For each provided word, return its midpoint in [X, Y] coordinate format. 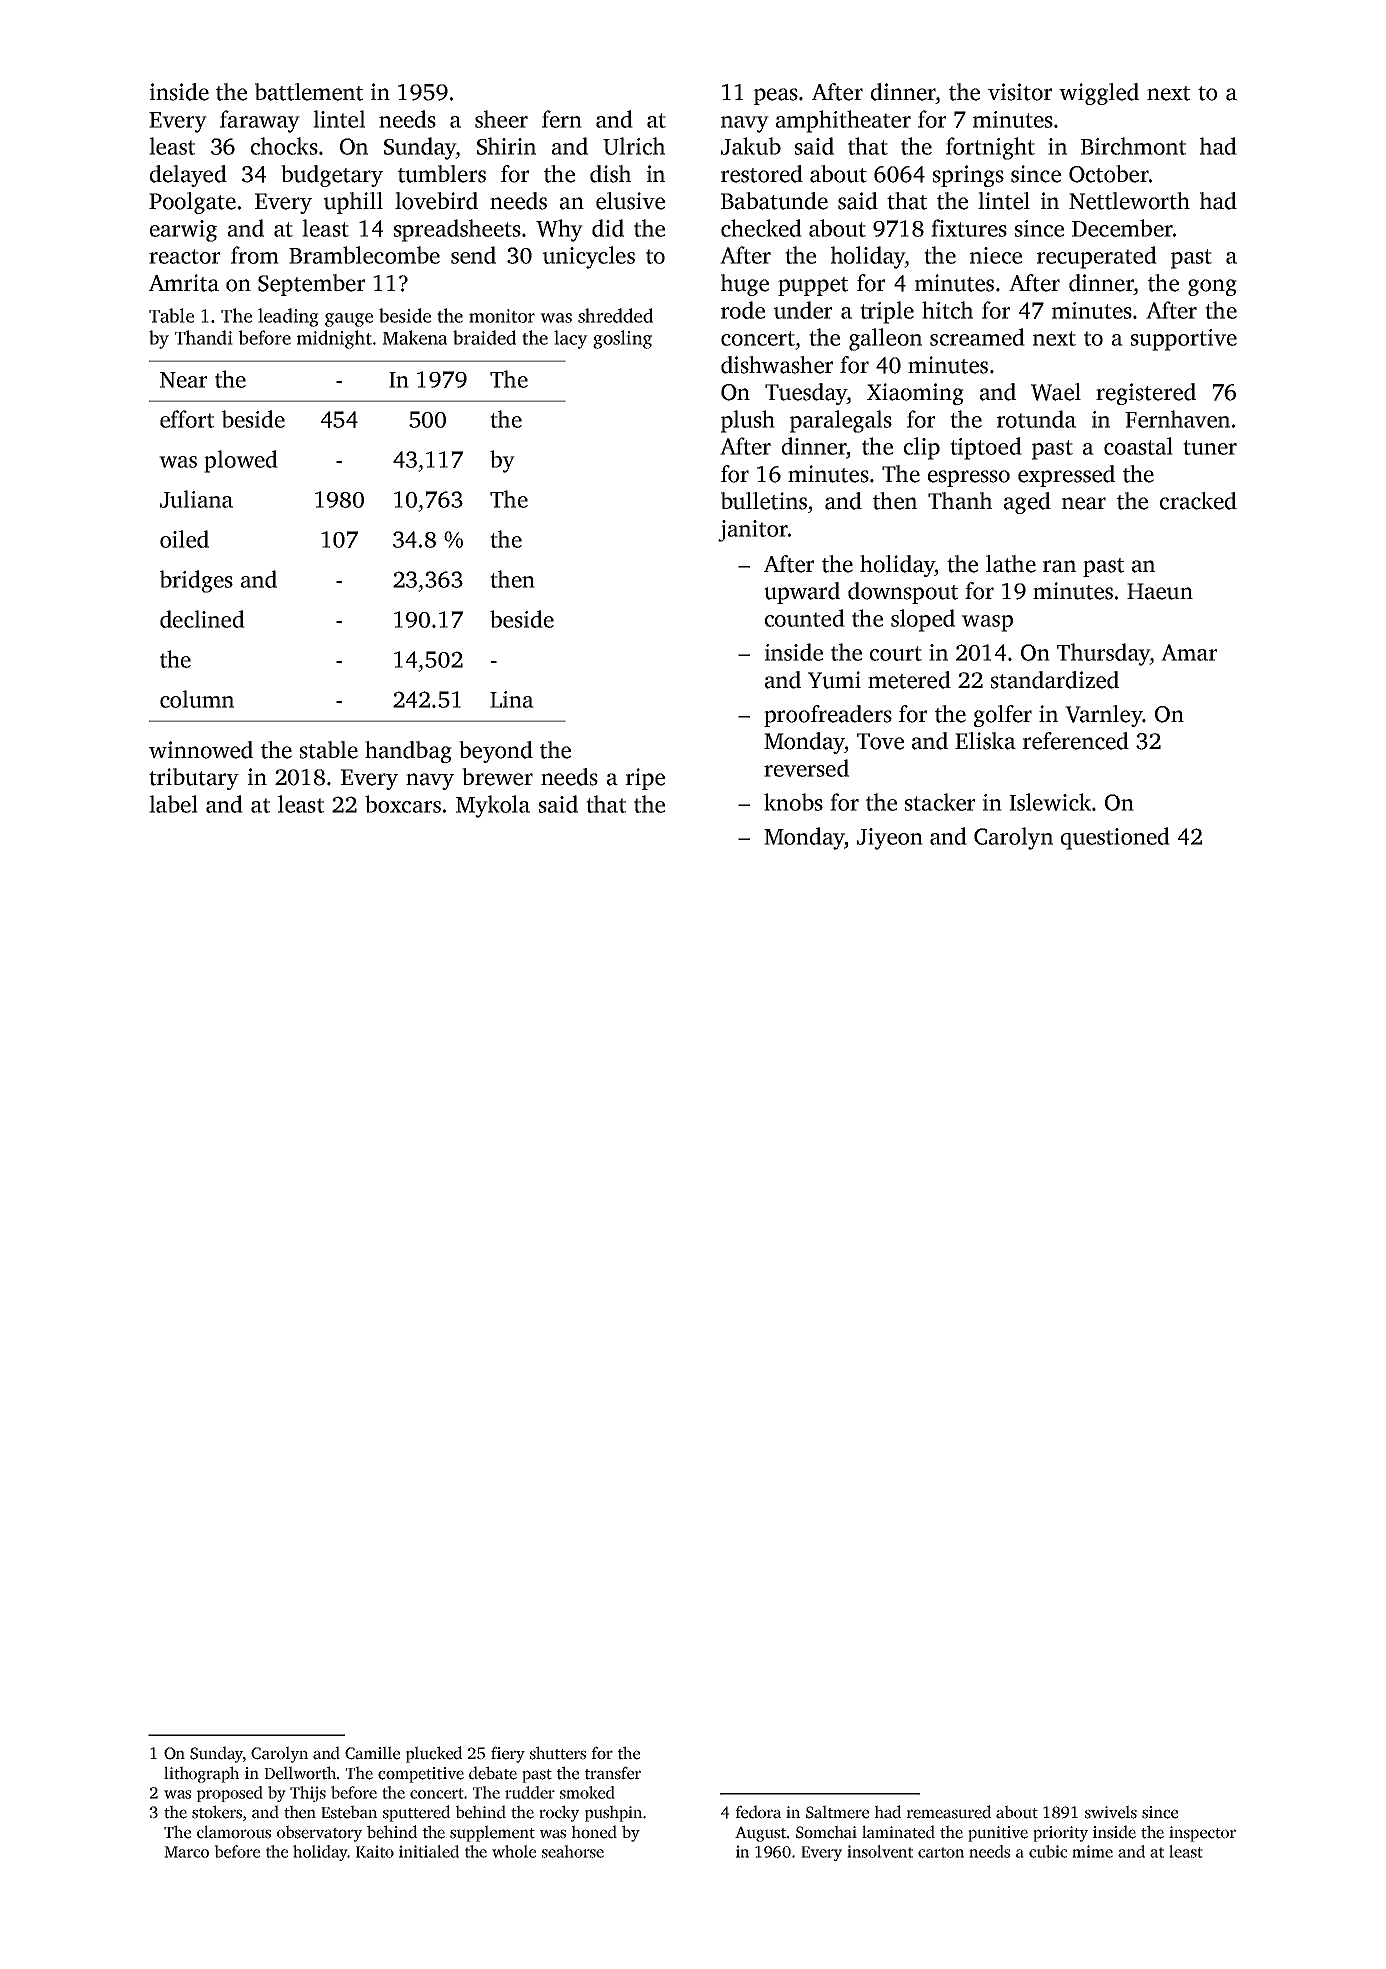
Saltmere [837, 1812]
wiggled [1099, 94]
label [173, 804]
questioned [1115, 838]
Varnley [1104, 716]
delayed [188, 176]
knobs [793, 802]
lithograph [201, 1774]
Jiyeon [890, 839]
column [197, 699]
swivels [1111, 1812]
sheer [501, 119]
